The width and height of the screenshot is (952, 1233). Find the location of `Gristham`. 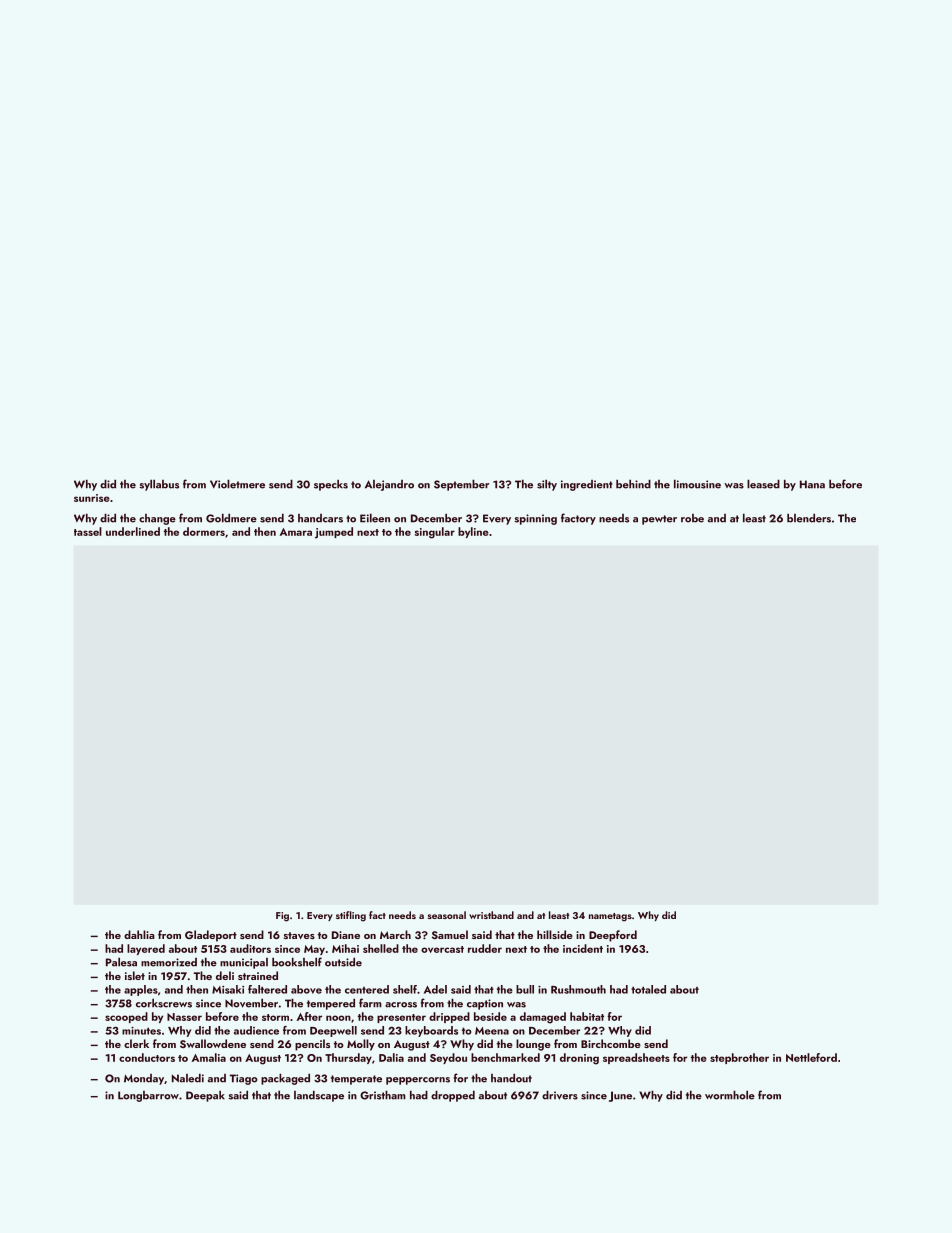

Gristham is located at coordinates (383, 1095).
